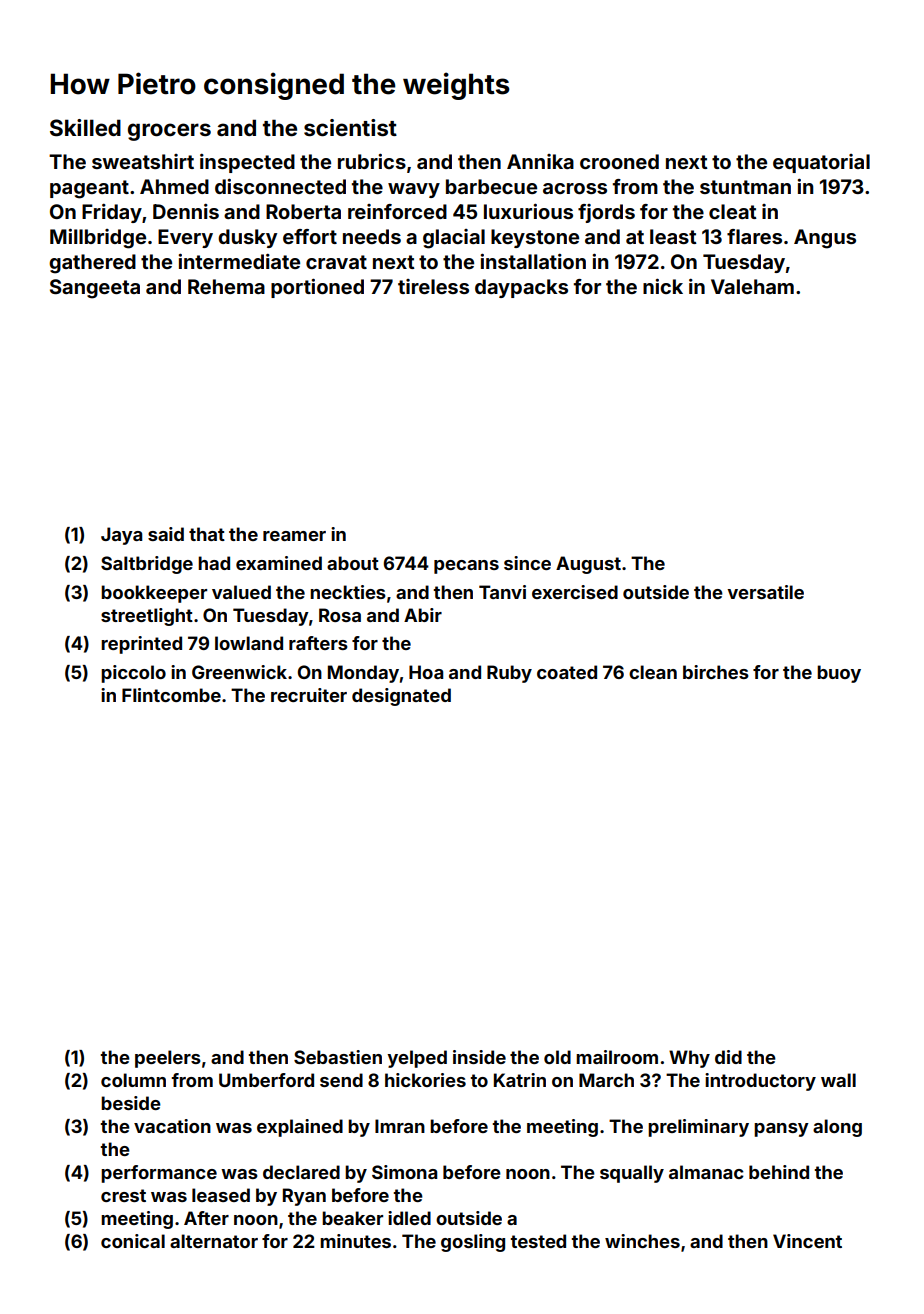 The image size is (924, 1314). I want to click on that, so click(207, 534).
